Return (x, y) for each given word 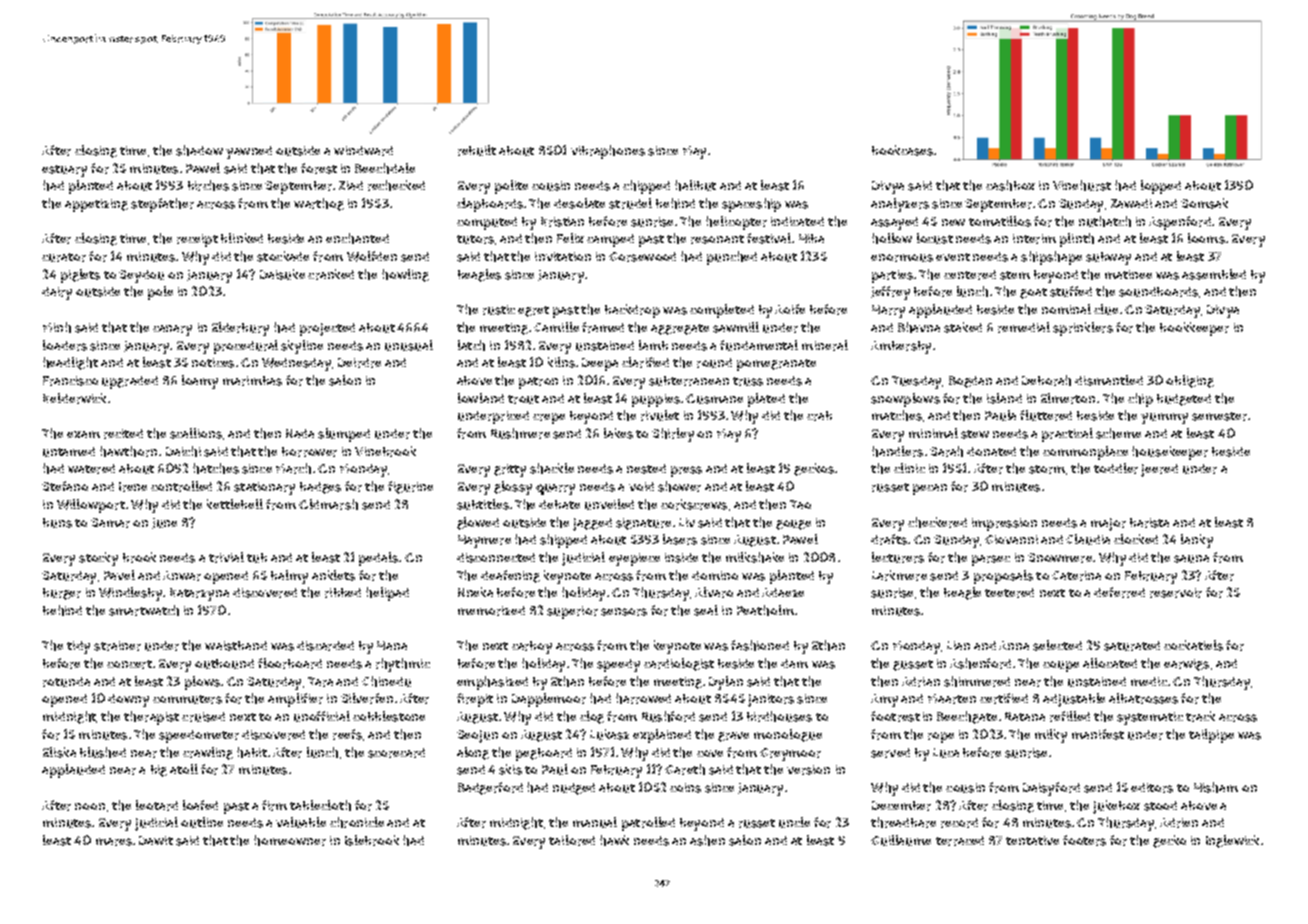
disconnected (496, 558)
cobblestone (389, 716)
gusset (913, 665)
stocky (98, 559)
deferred (1119, 592)
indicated (797, 221)
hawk (614, 840)
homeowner (290, 840)
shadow (199, 150)
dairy (57, 293)
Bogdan (970, 382)
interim (1034, 239)
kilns (561, 362)
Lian (958, 645)
